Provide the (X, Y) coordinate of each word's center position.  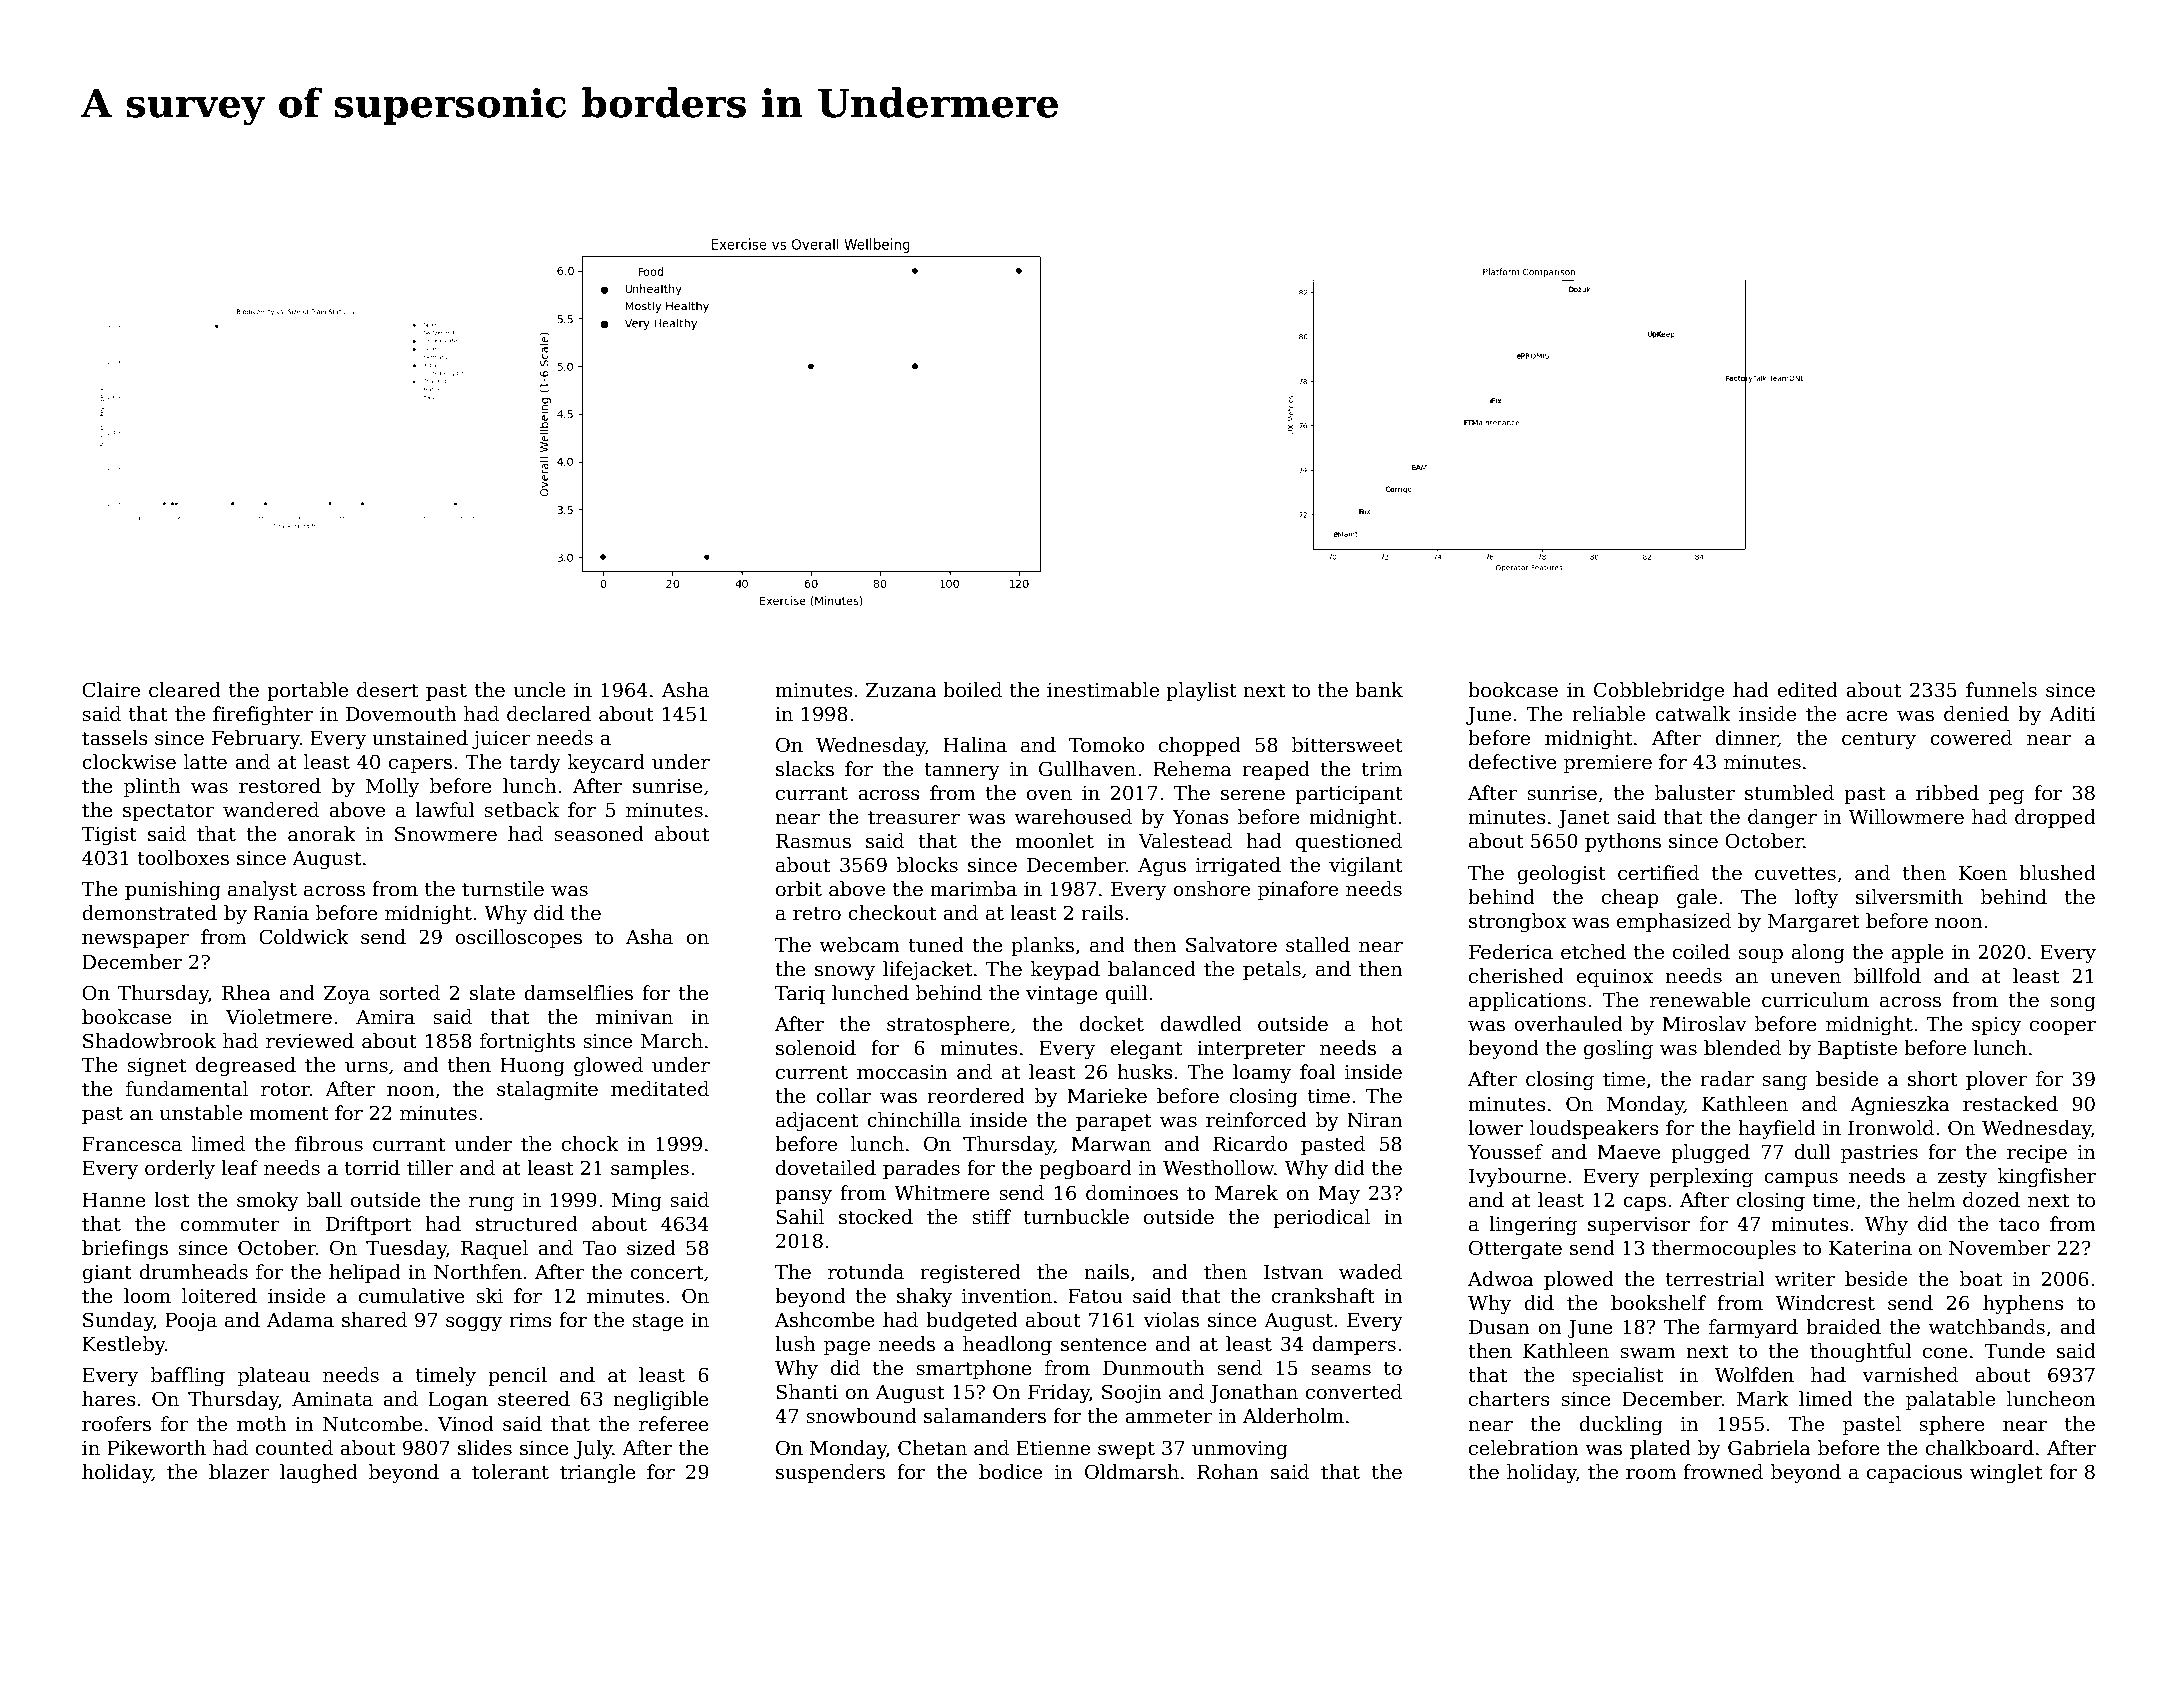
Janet (1583, 819)
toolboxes (183, 858)
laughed (319, 1473)
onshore (1211, 889)
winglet (2006, 1473)
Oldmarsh (1132, 1472)
